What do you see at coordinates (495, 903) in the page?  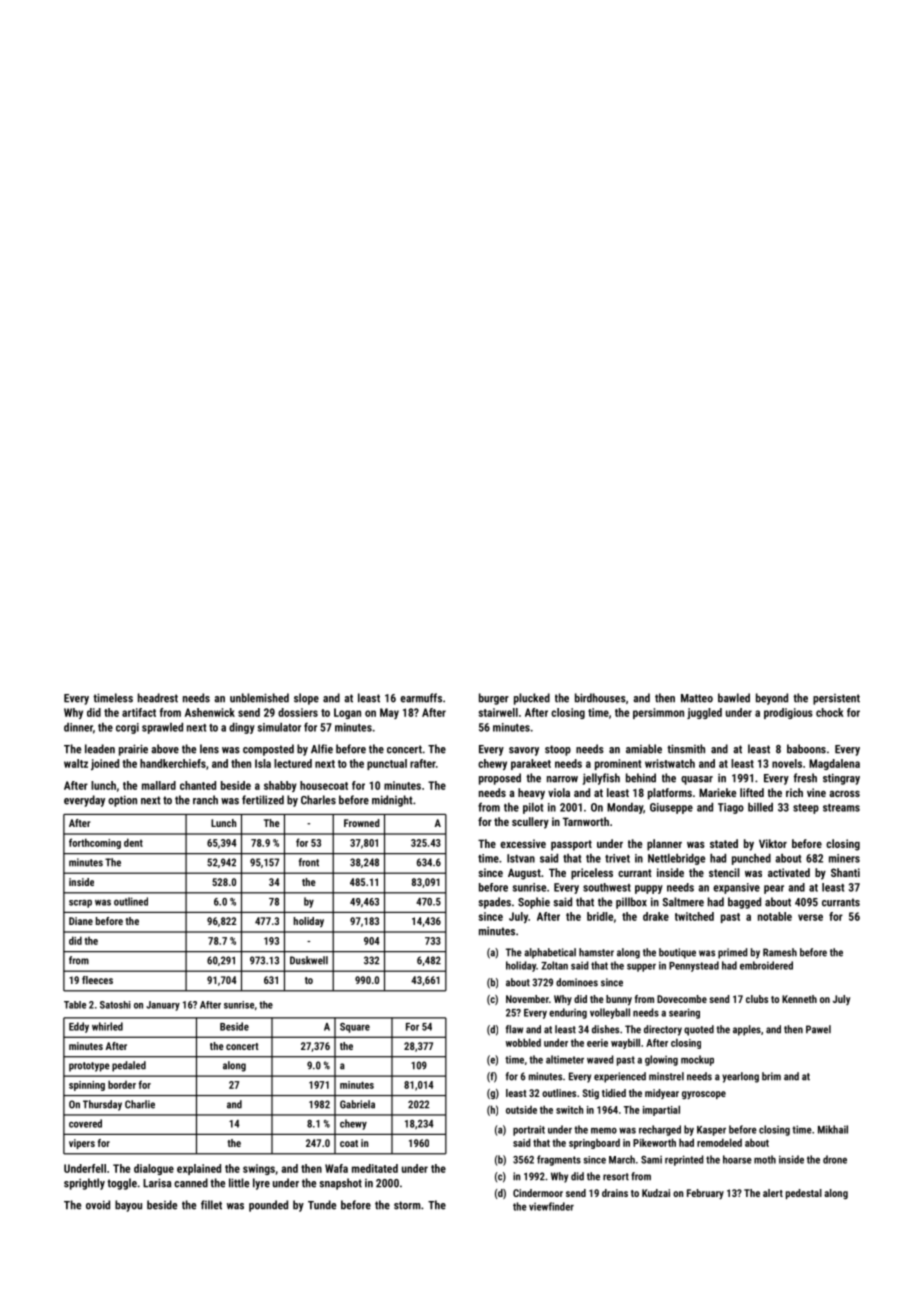 I see `spades` at bounding box center [495, 903].
